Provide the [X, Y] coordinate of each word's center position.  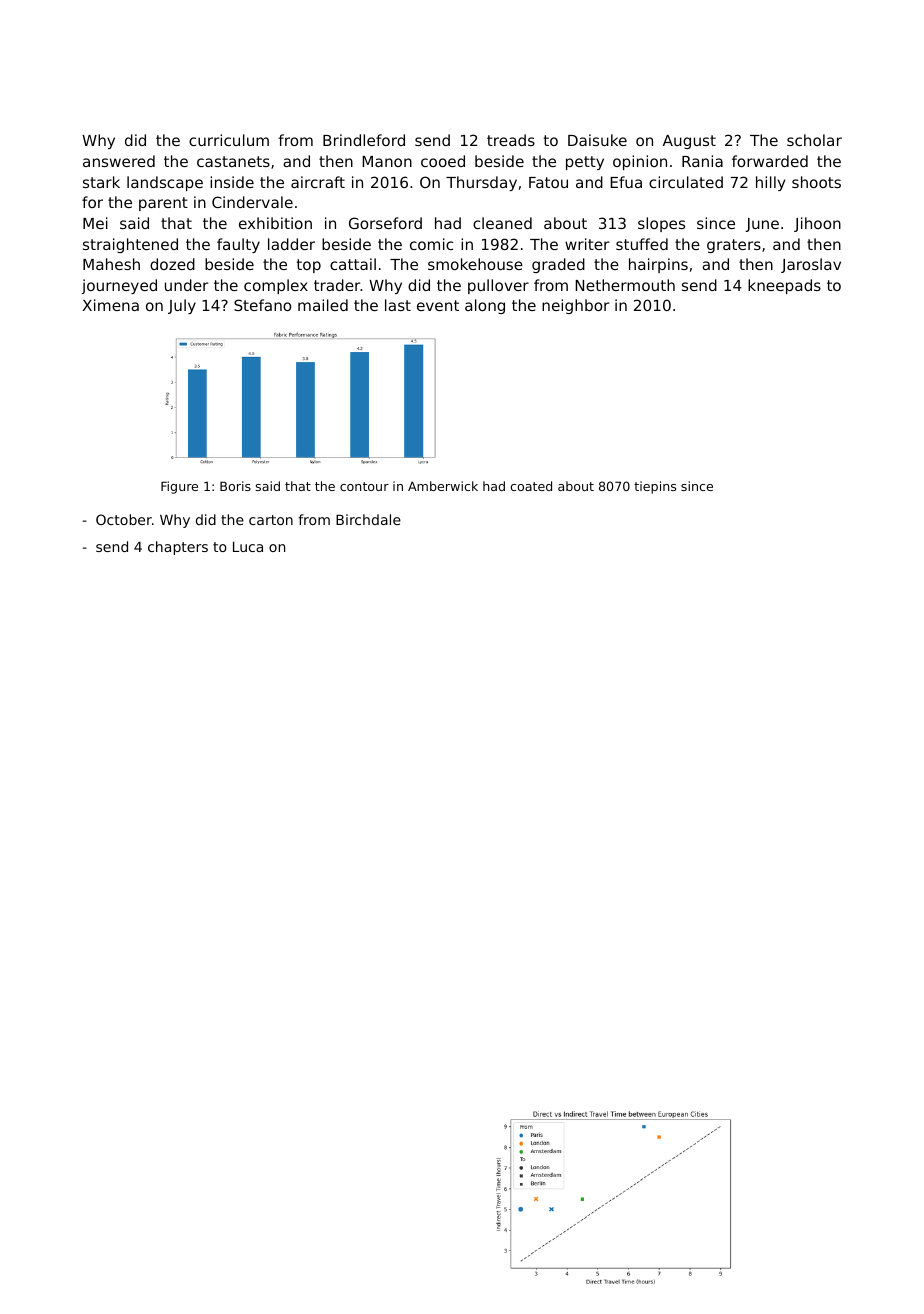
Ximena [111, 305]
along [485, 306]
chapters [178, 548]
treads [511, 140]
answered [119, 161]
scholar [814, 140]
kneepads [784, 286]
